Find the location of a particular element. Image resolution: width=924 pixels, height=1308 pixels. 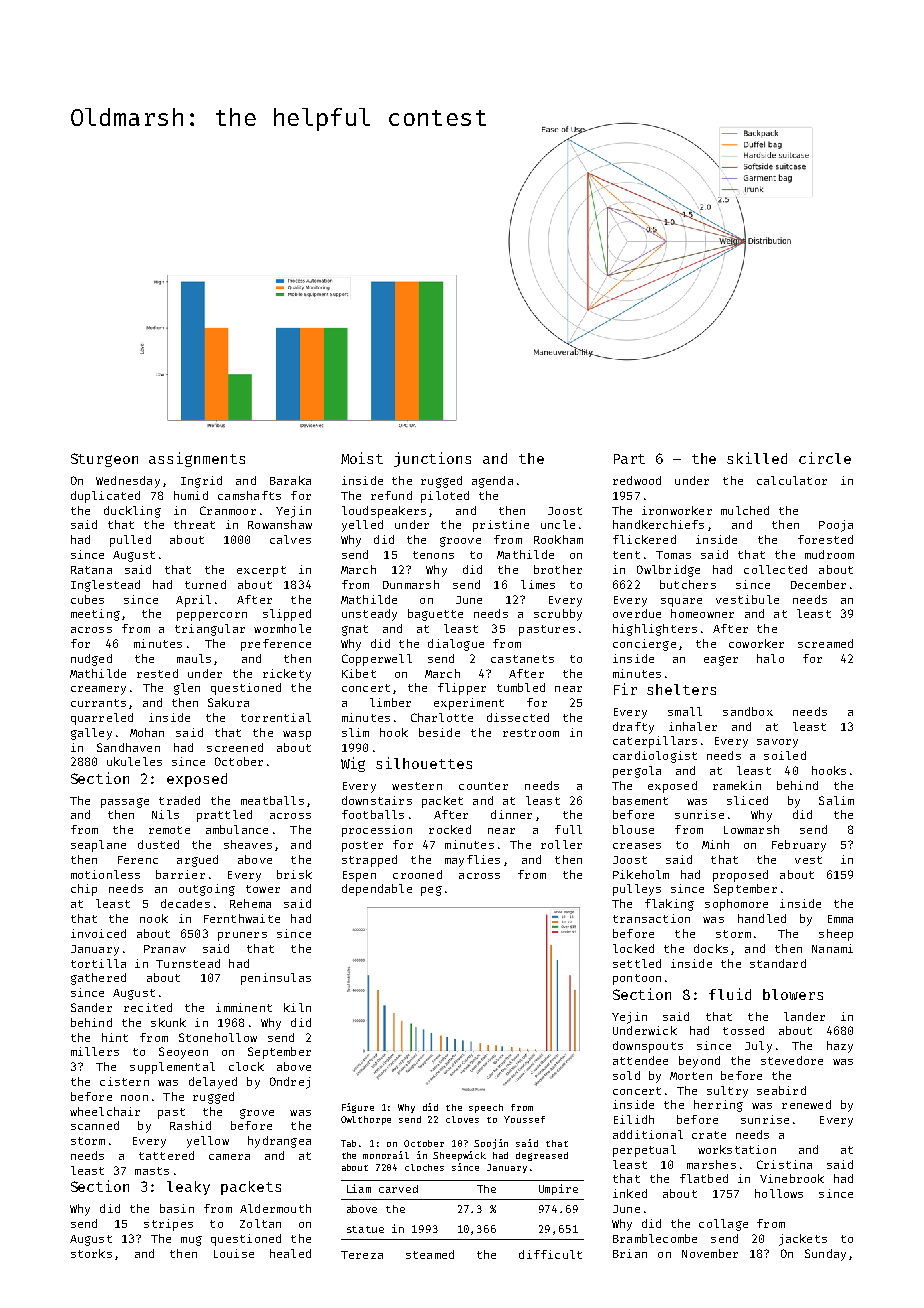

skilled is located at coordinates (757, 458).
